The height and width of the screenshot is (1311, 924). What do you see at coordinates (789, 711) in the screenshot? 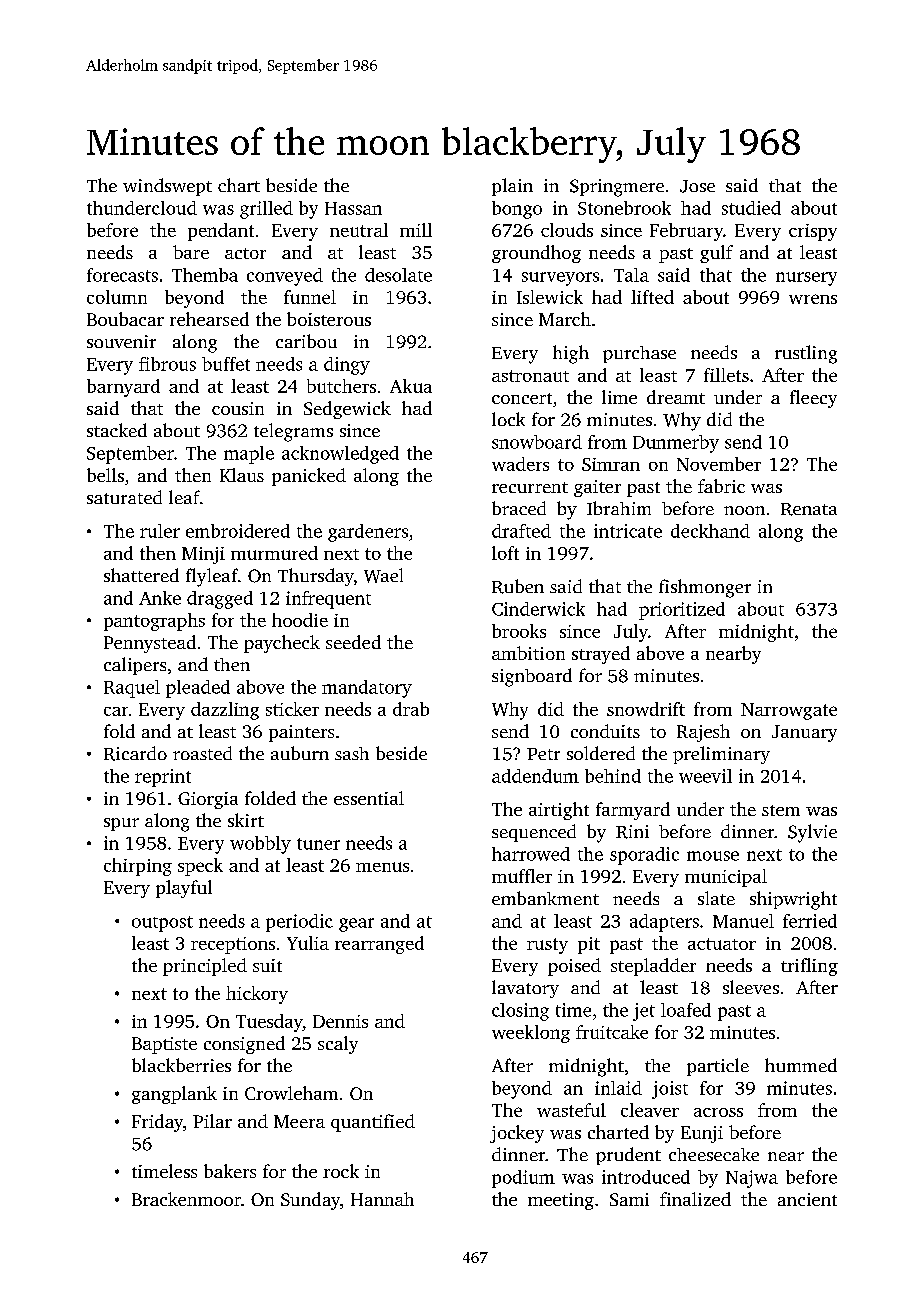
I see `Narrowgate` at bounding box center [789, 711].
